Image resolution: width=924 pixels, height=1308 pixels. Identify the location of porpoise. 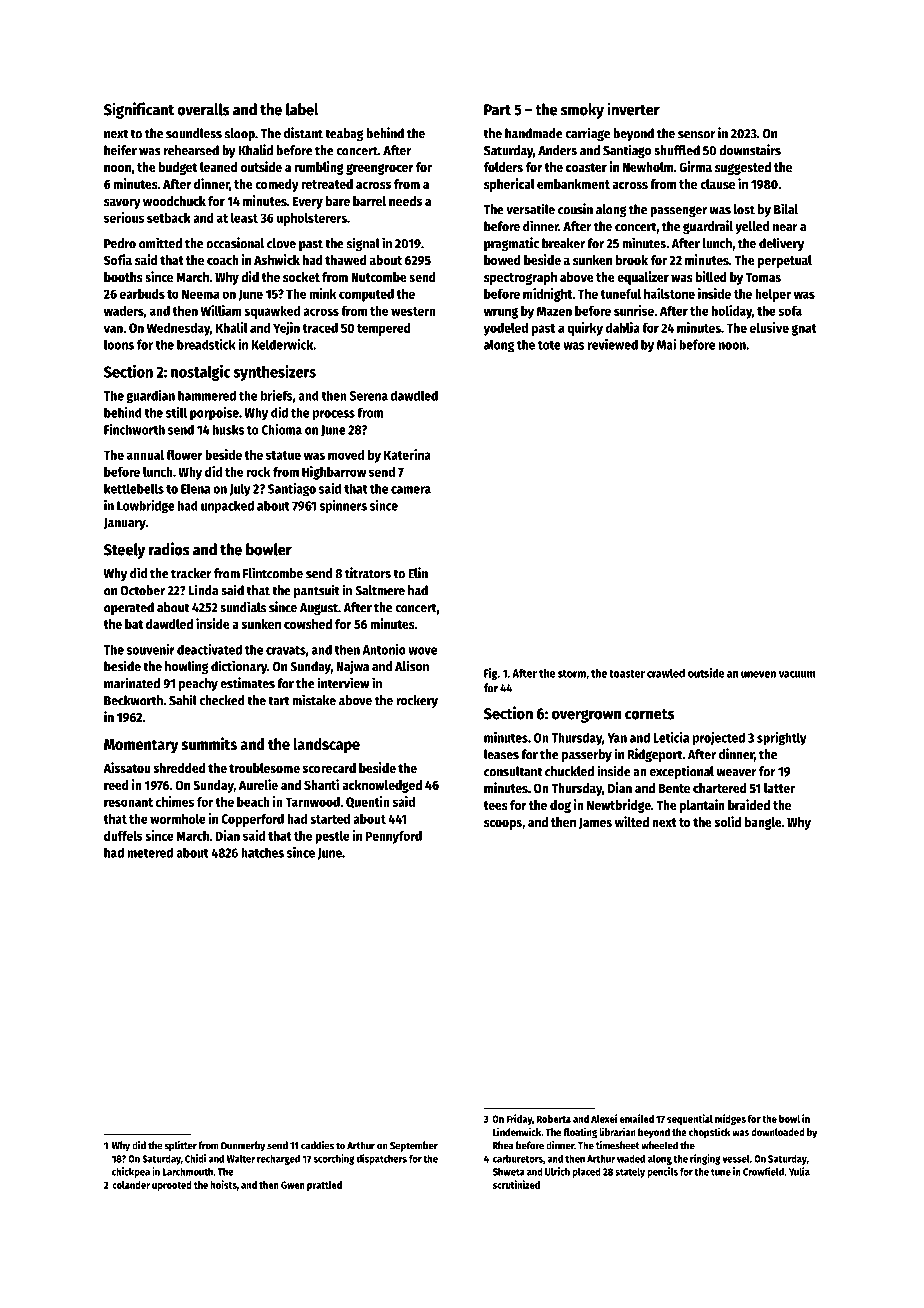
(214, 413).
